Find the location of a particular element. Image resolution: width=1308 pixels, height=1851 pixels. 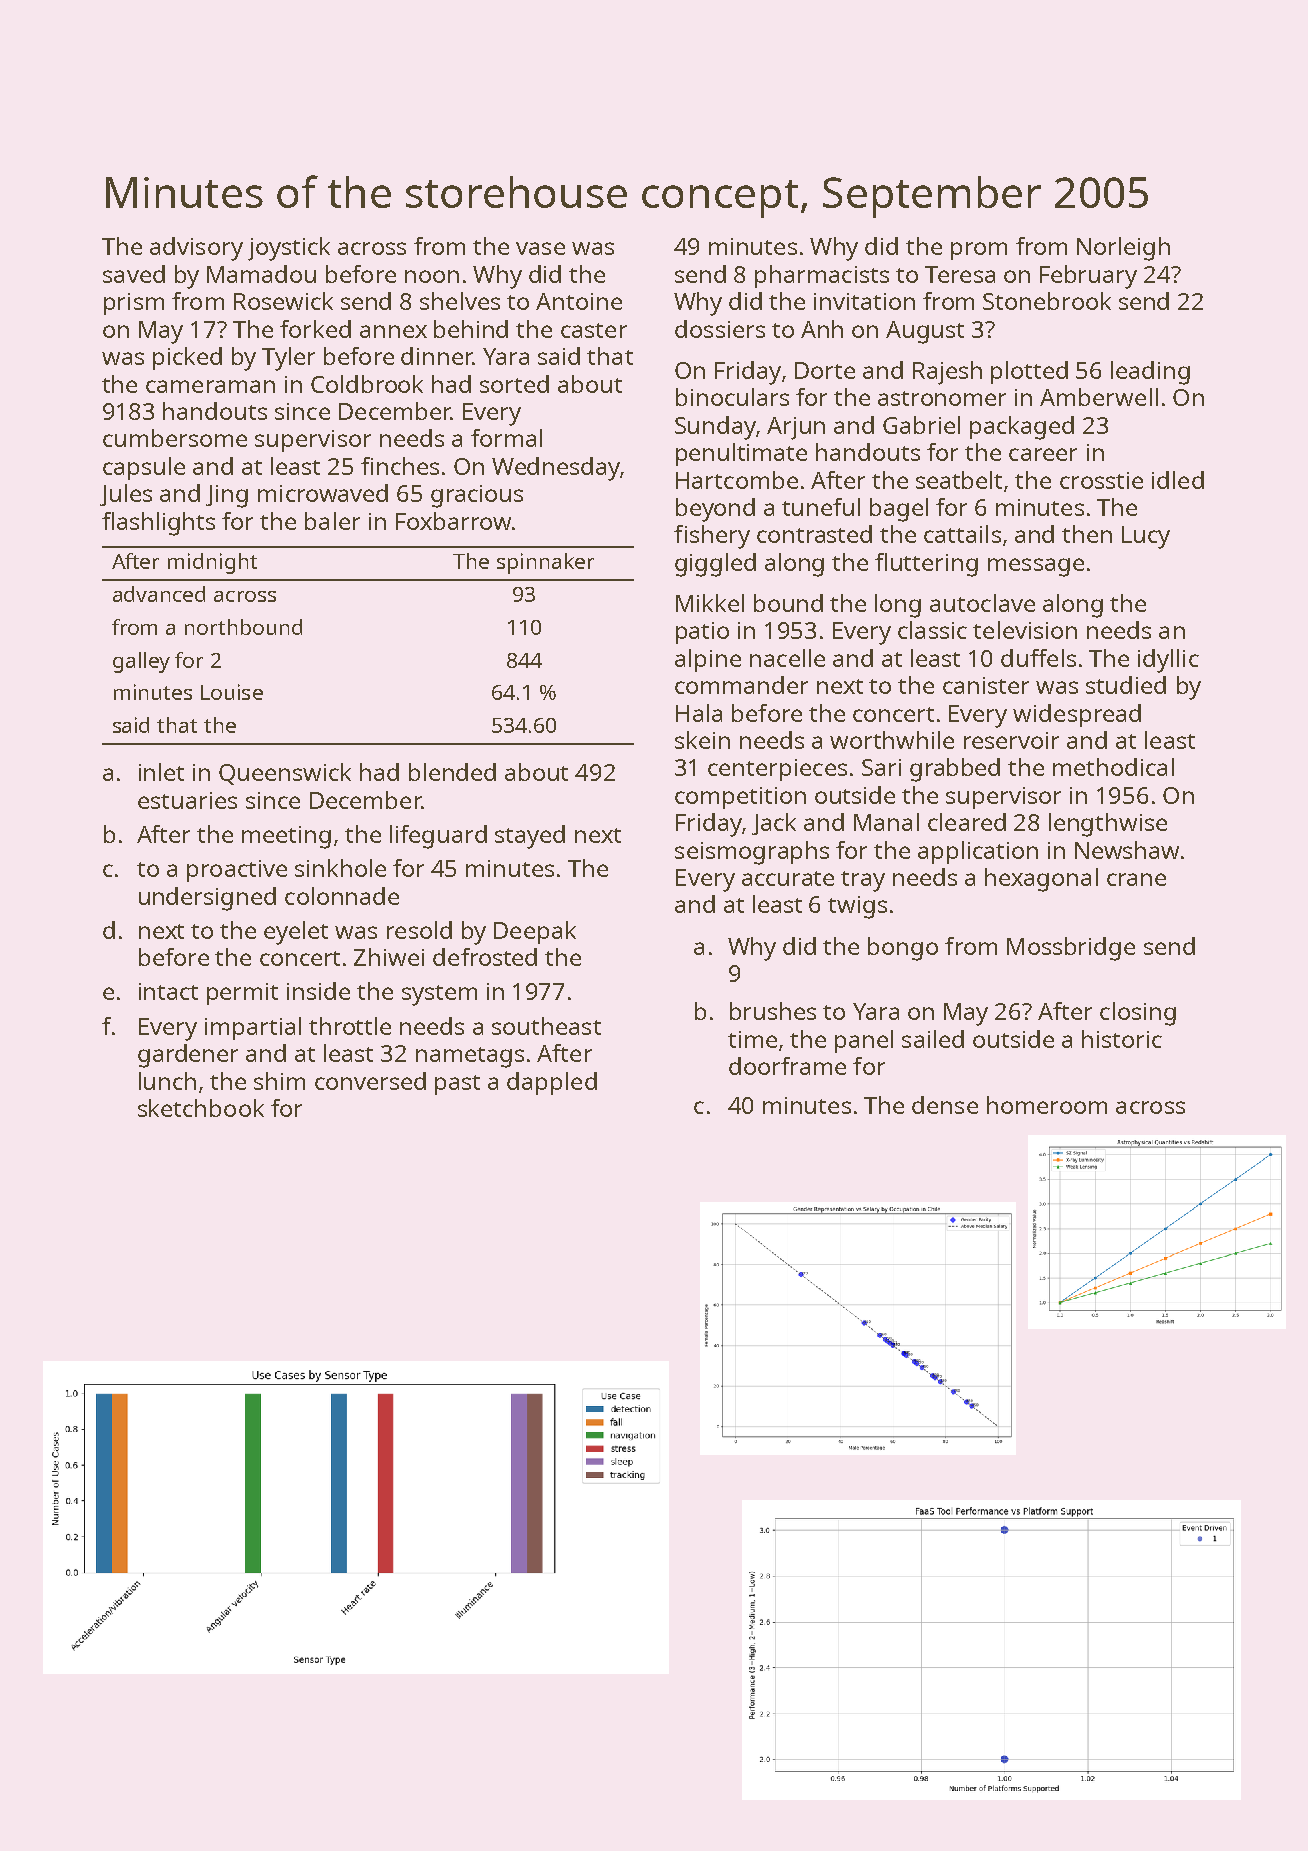

idled is located at coordinates (1178, 480).
